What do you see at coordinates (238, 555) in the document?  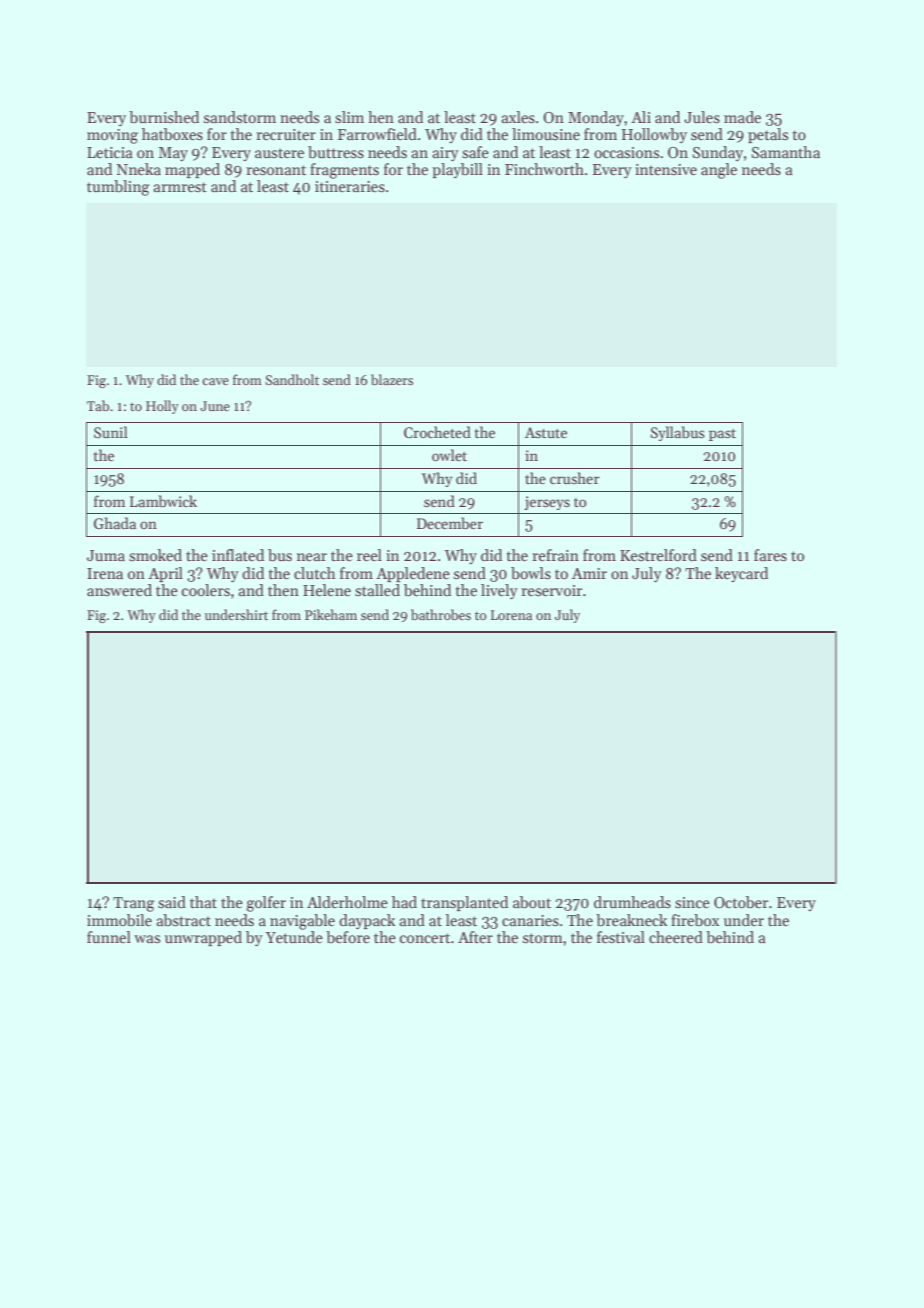 I see `inflated` at bounding box center [238, 555].
